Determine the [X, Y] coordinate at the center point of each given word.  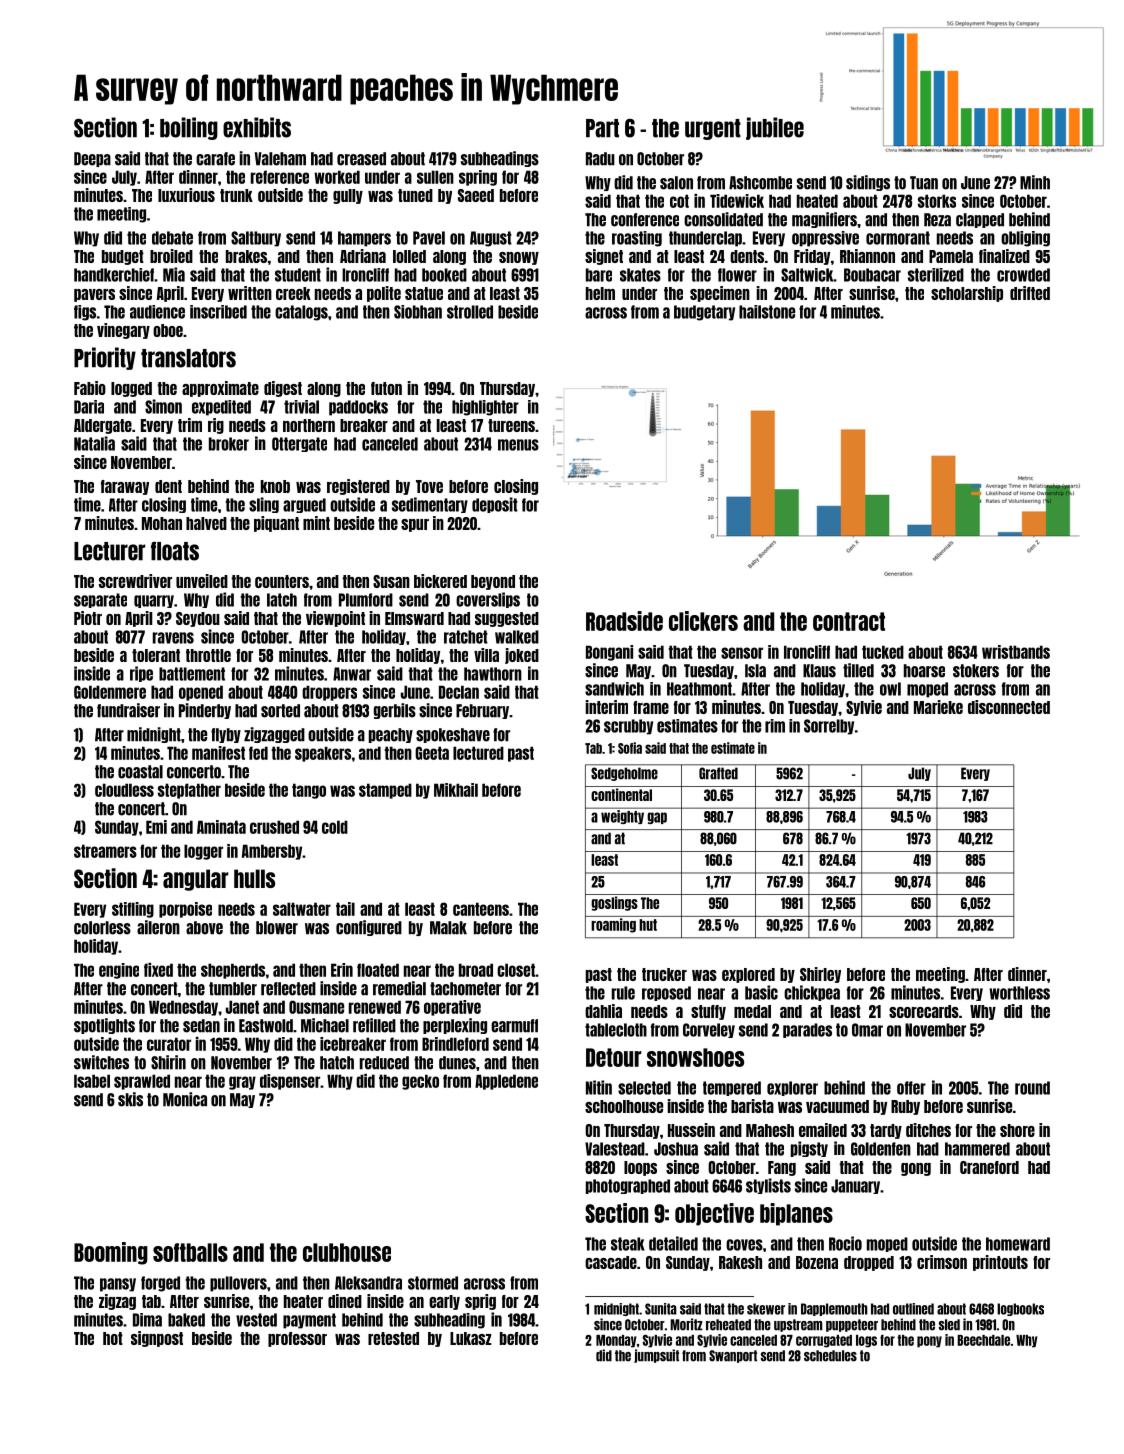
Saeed [476, 195]
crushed [274, 827]
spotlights [104, 1026]
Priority [105, 358]
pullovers [238, 1284]
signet [604, 257]
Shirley [820, 975]
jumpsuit [656, 1356]
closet [516, 970]
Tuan [924, 183]
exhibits [257, 127]
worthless [1019, 993]
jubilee [775, 128]
